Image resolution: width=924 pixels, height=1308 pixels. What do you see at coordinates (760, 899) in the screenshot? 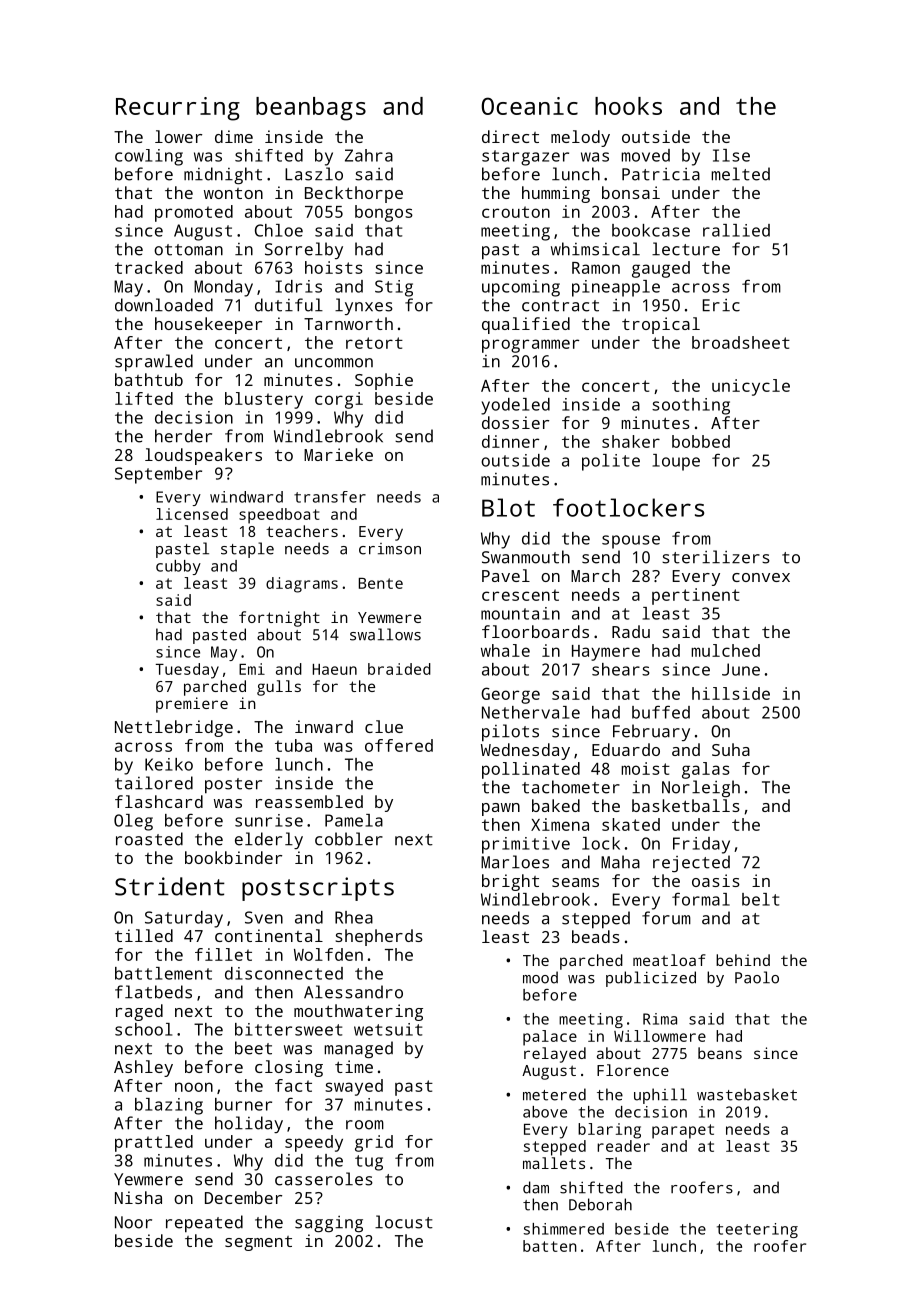
I see `belt` at bounding box center [760, 899].
